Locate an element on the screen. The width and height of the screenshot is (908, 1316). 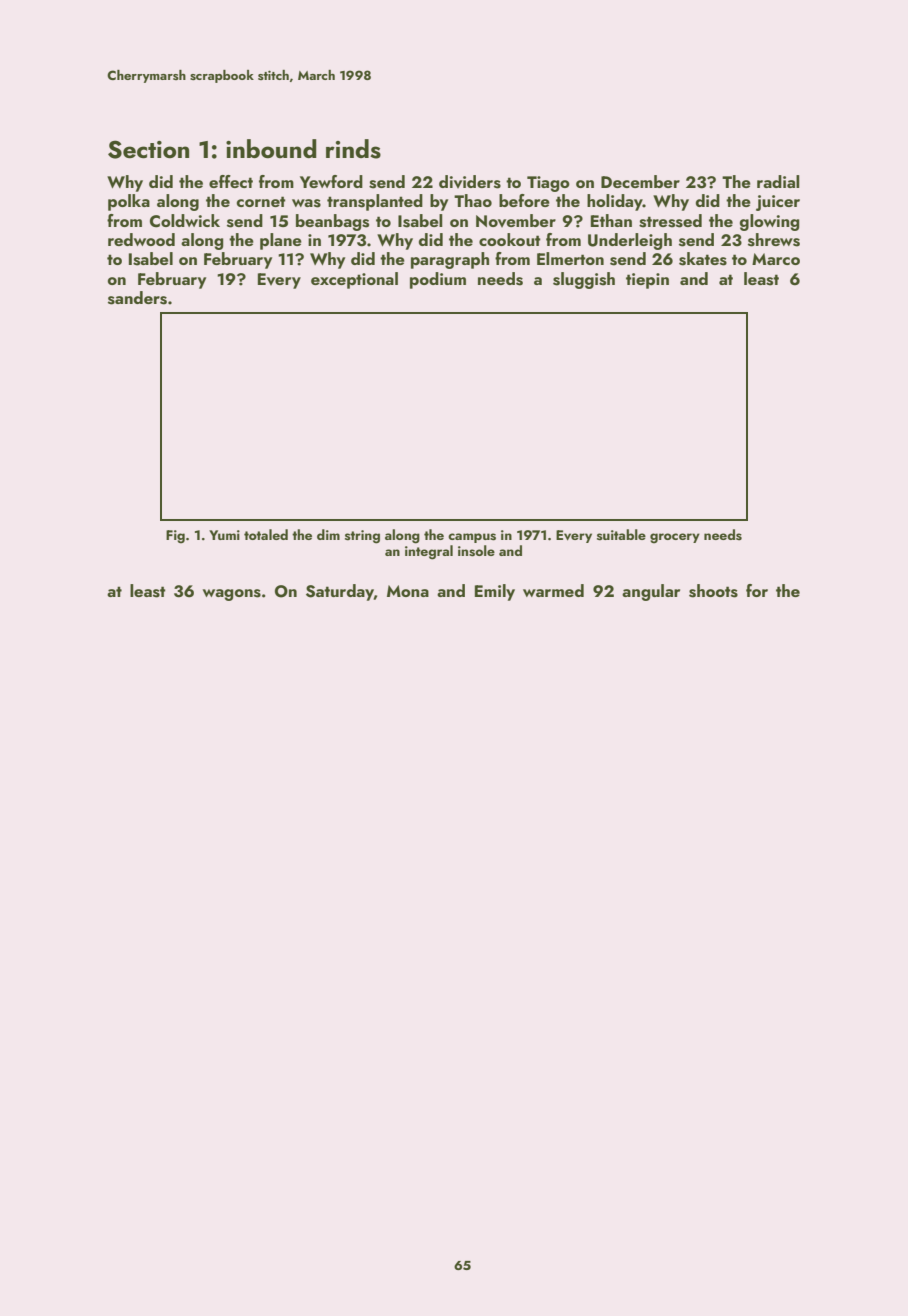
December is located at coordinates (640, 181).
